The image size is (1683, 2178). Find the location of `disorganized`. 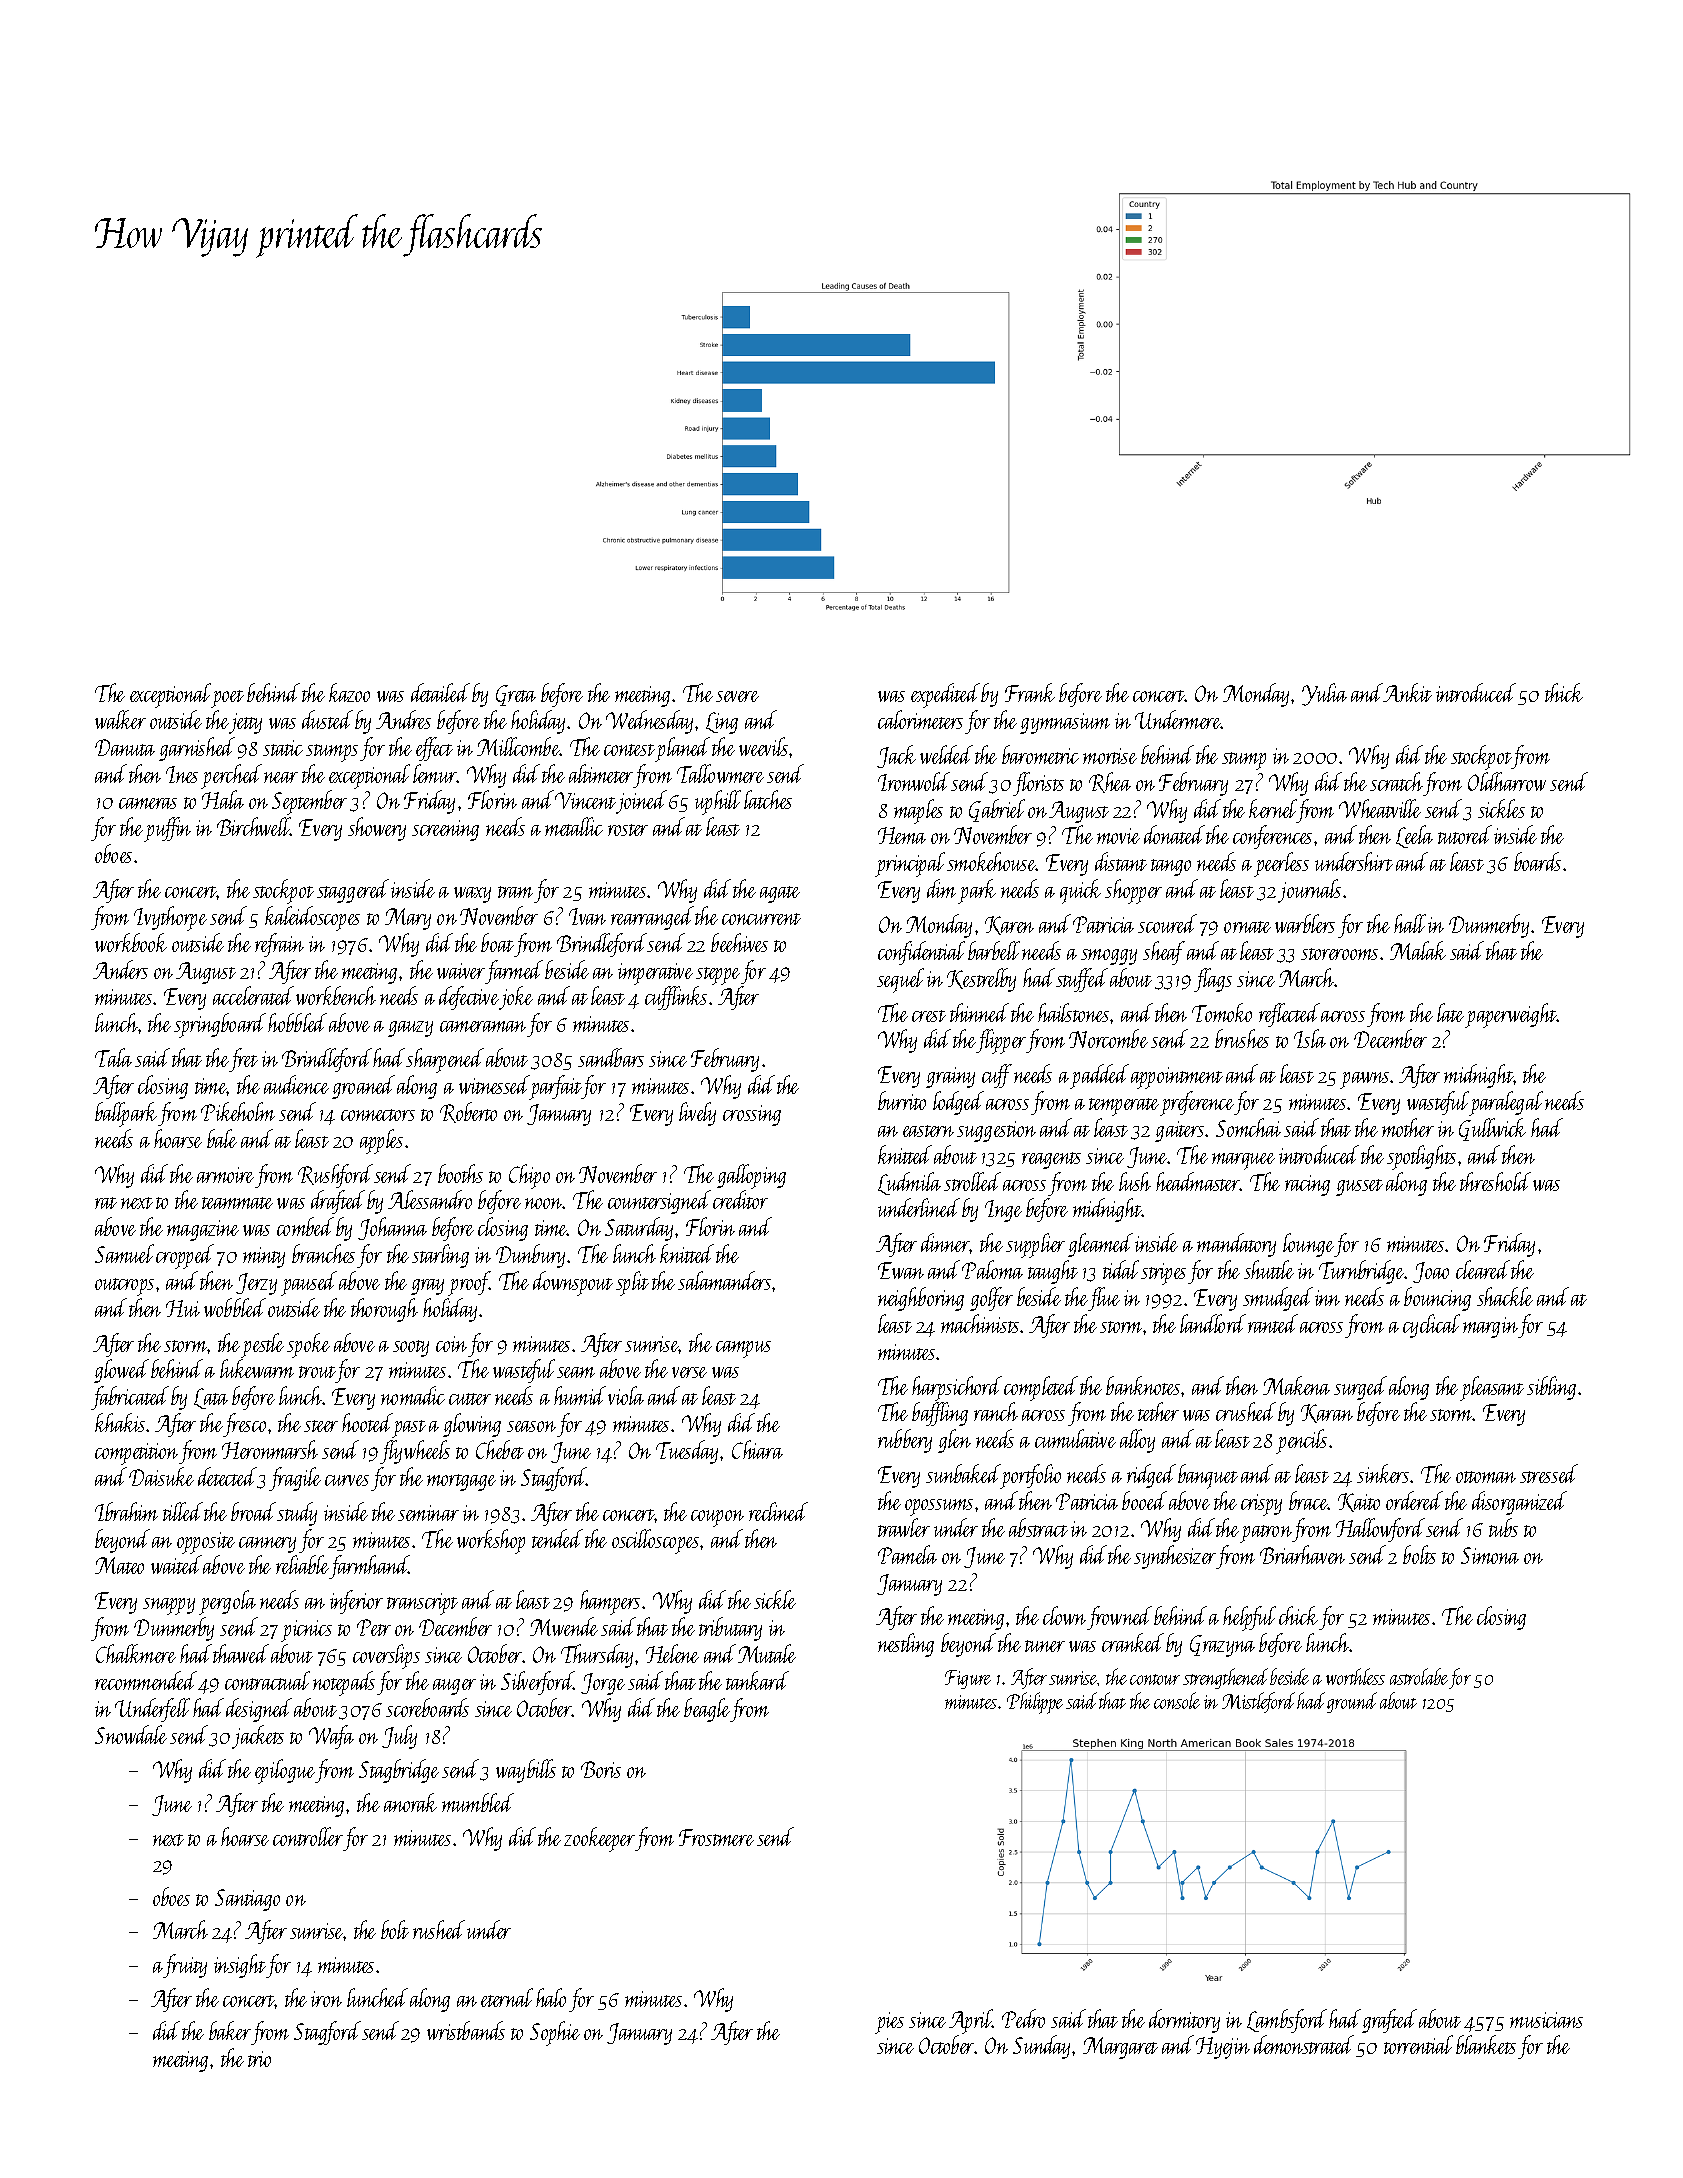

disorganized is located at coordinates (1519, 1503).
